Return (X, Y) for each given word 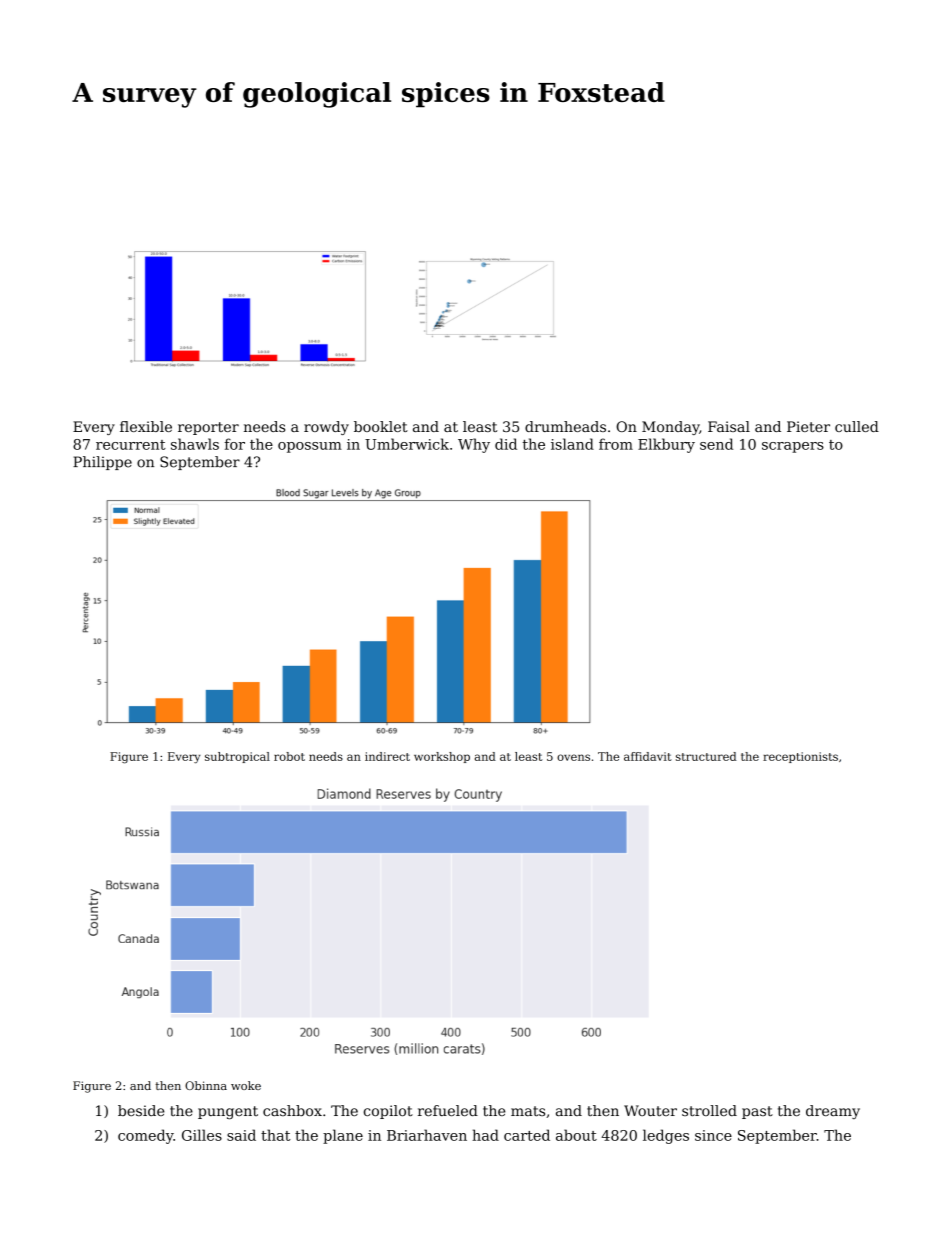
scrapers (793, 447)
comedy (146, 1136)
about (576, 1135)
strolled (709, 1110)
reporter (208, 428)
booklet (381, 426)
